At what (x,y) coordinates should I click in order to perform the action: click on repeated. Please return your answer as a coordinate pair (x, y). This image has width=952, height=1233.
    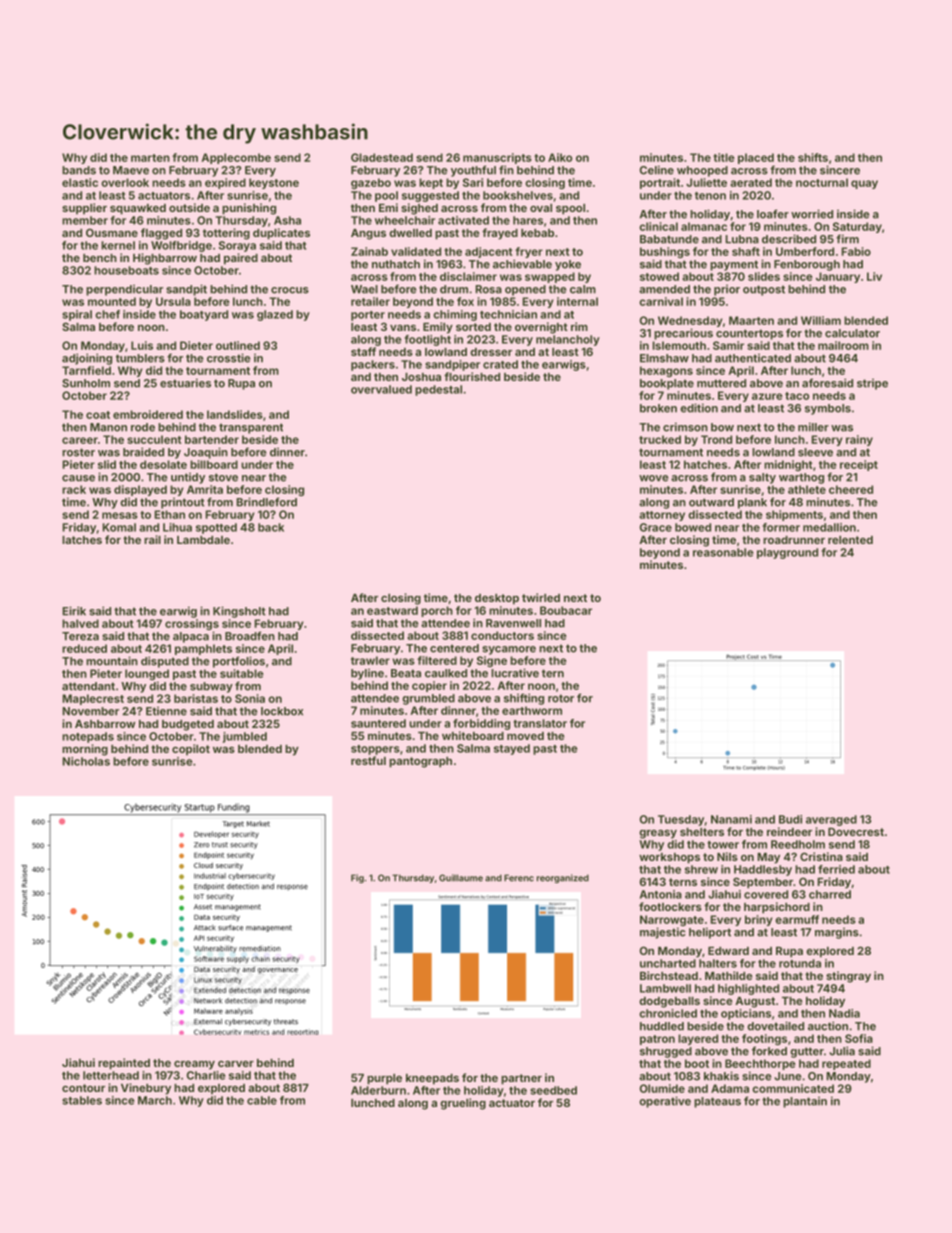
    Looking at the image, I should click on (846, 1064).
